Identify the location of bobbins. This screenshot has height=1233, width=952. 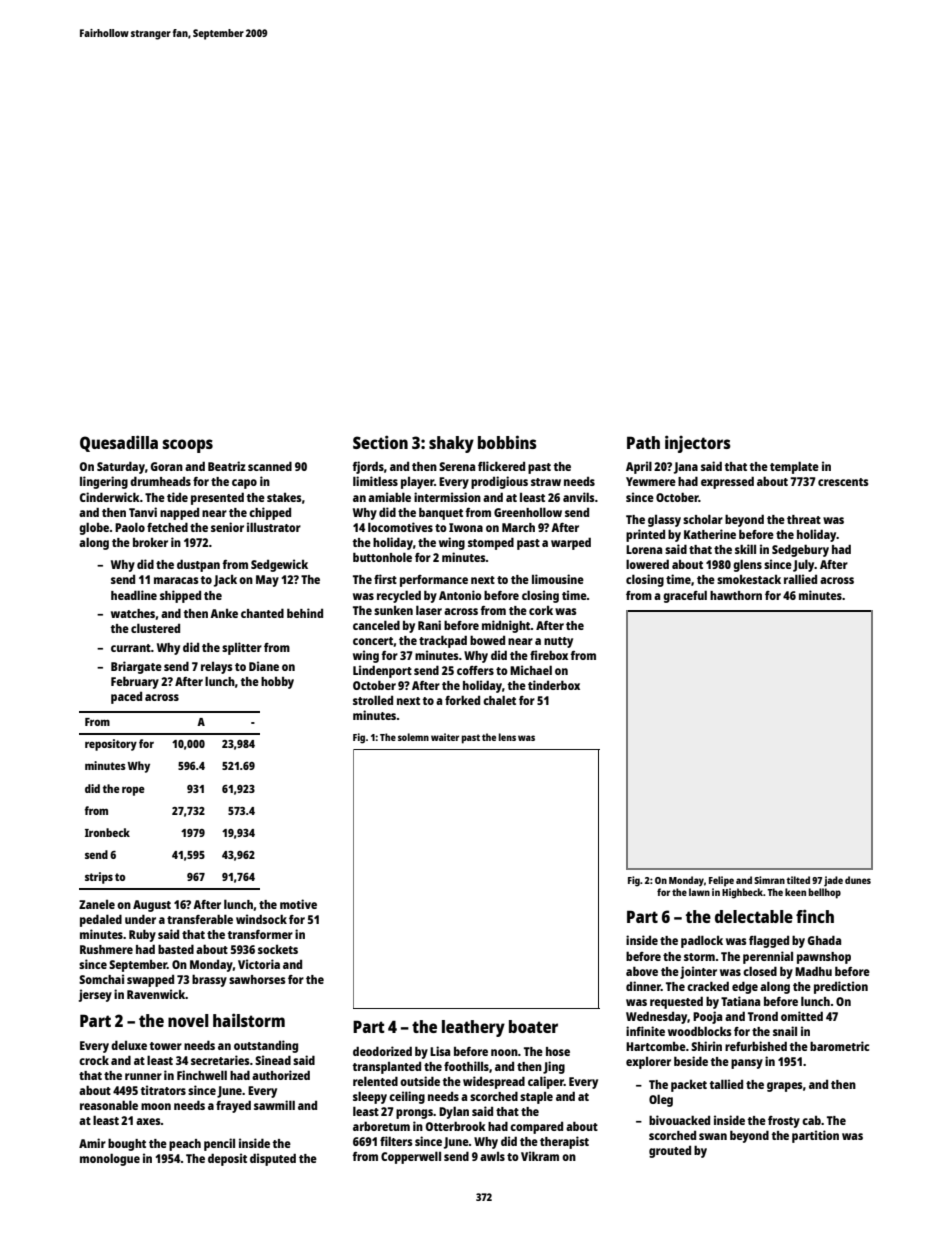
(507, 442).
